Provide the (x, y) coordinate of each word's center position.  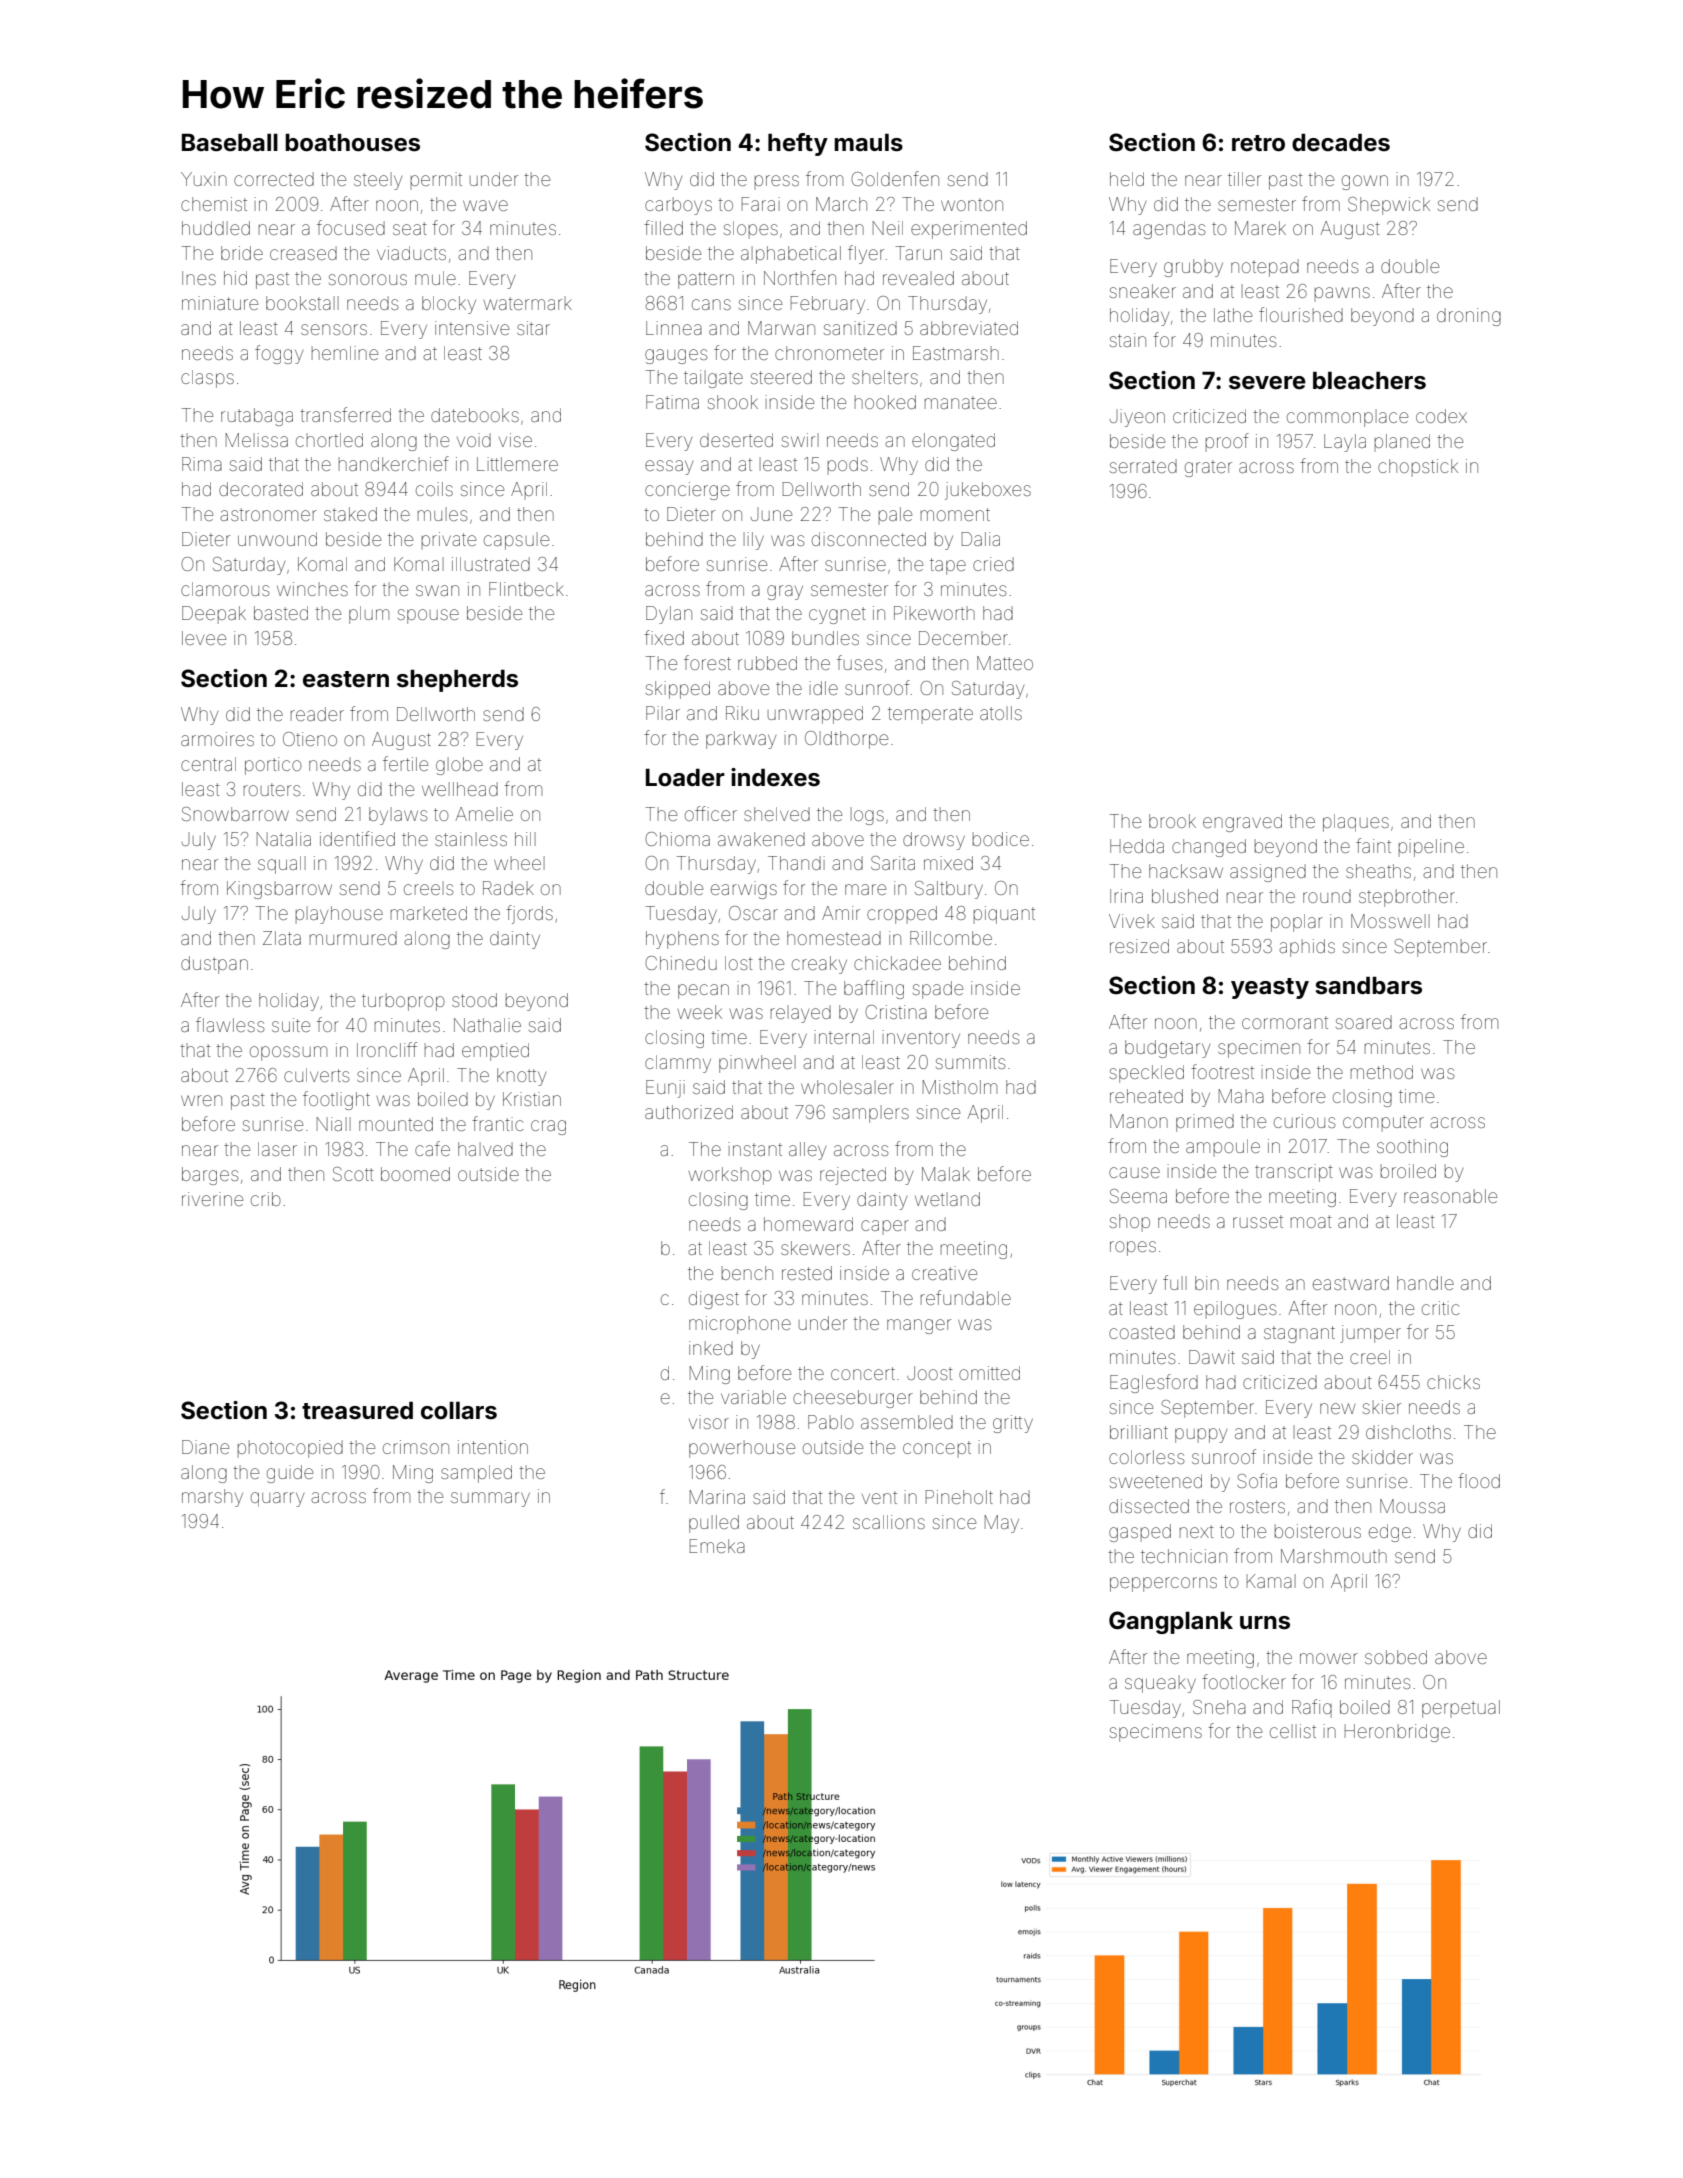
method (1382, 1072)
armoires (217, 739)
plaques (1356, 823)
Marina (717, 1497)
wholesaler (847, 1087)
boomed (415, 1174)
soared (1364, 1022)
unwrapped (815, 715)
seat (410, 228)
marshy (212, 1498)
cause (1134, 1172)
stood (474, 1000)
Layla (1345, 443)
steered (781, 377)
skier (1382, 1407)
